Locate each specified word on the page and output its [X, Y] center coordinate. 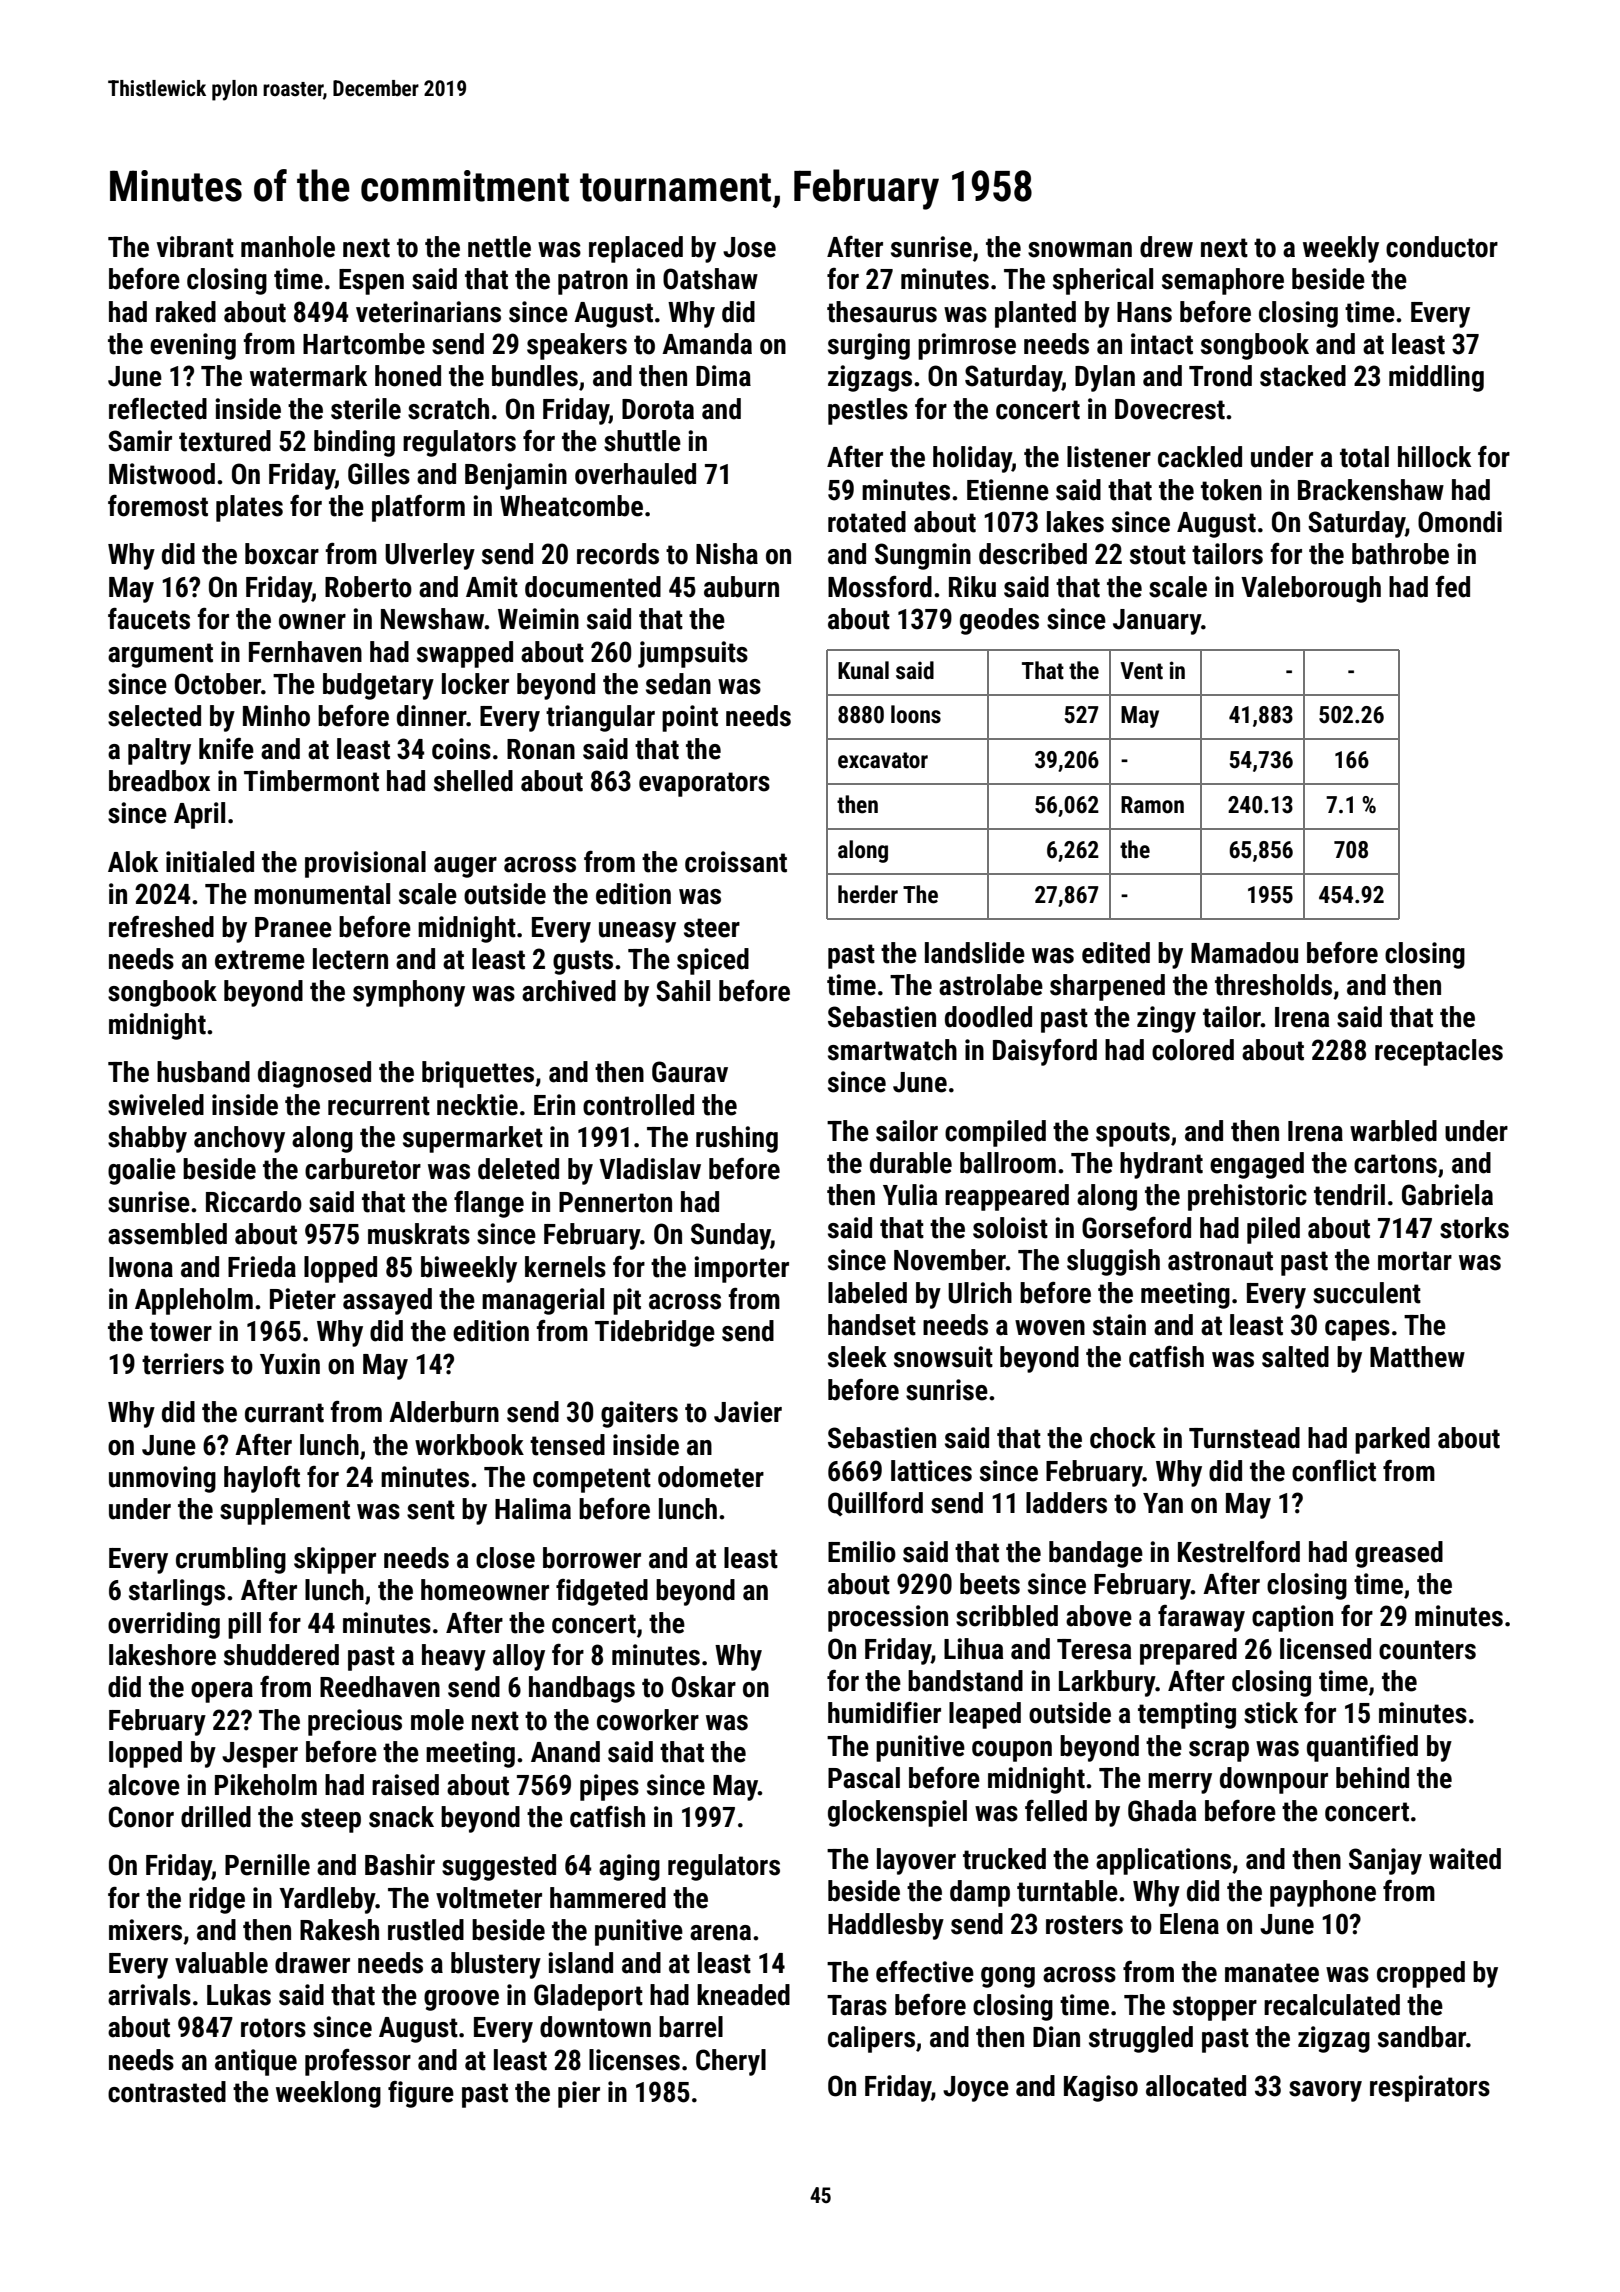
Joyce [976, 2089]
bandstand [965, 1681]
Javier [748, 1412]
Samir [140, 441]
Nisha [727, 554]
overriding [164, 1625]
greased [1399, 1554]
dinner [431, 716]
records [618, 554]
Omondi [1460, 522]
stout [1158, 555]
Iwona [141, 1267]
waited [1465, 1859]
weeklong [328, 2094]
